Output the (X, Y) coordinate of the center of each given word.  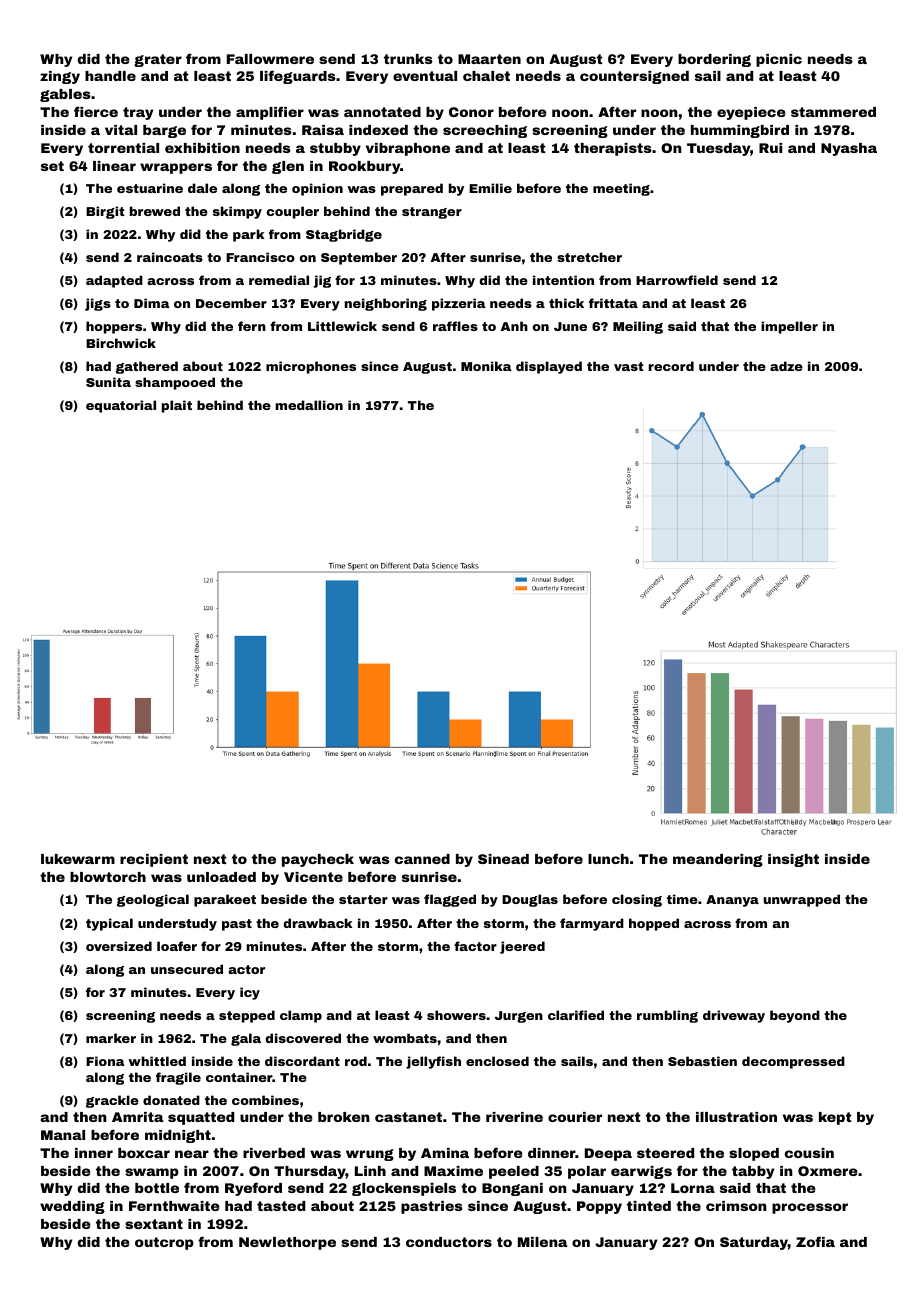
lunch (608, 859)
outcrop (164, 1243)
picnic (779, 60)
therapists (613, 149)
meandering (718, 860)
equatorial (121, 406)
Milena (542, 1242)
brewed (155, 211)
